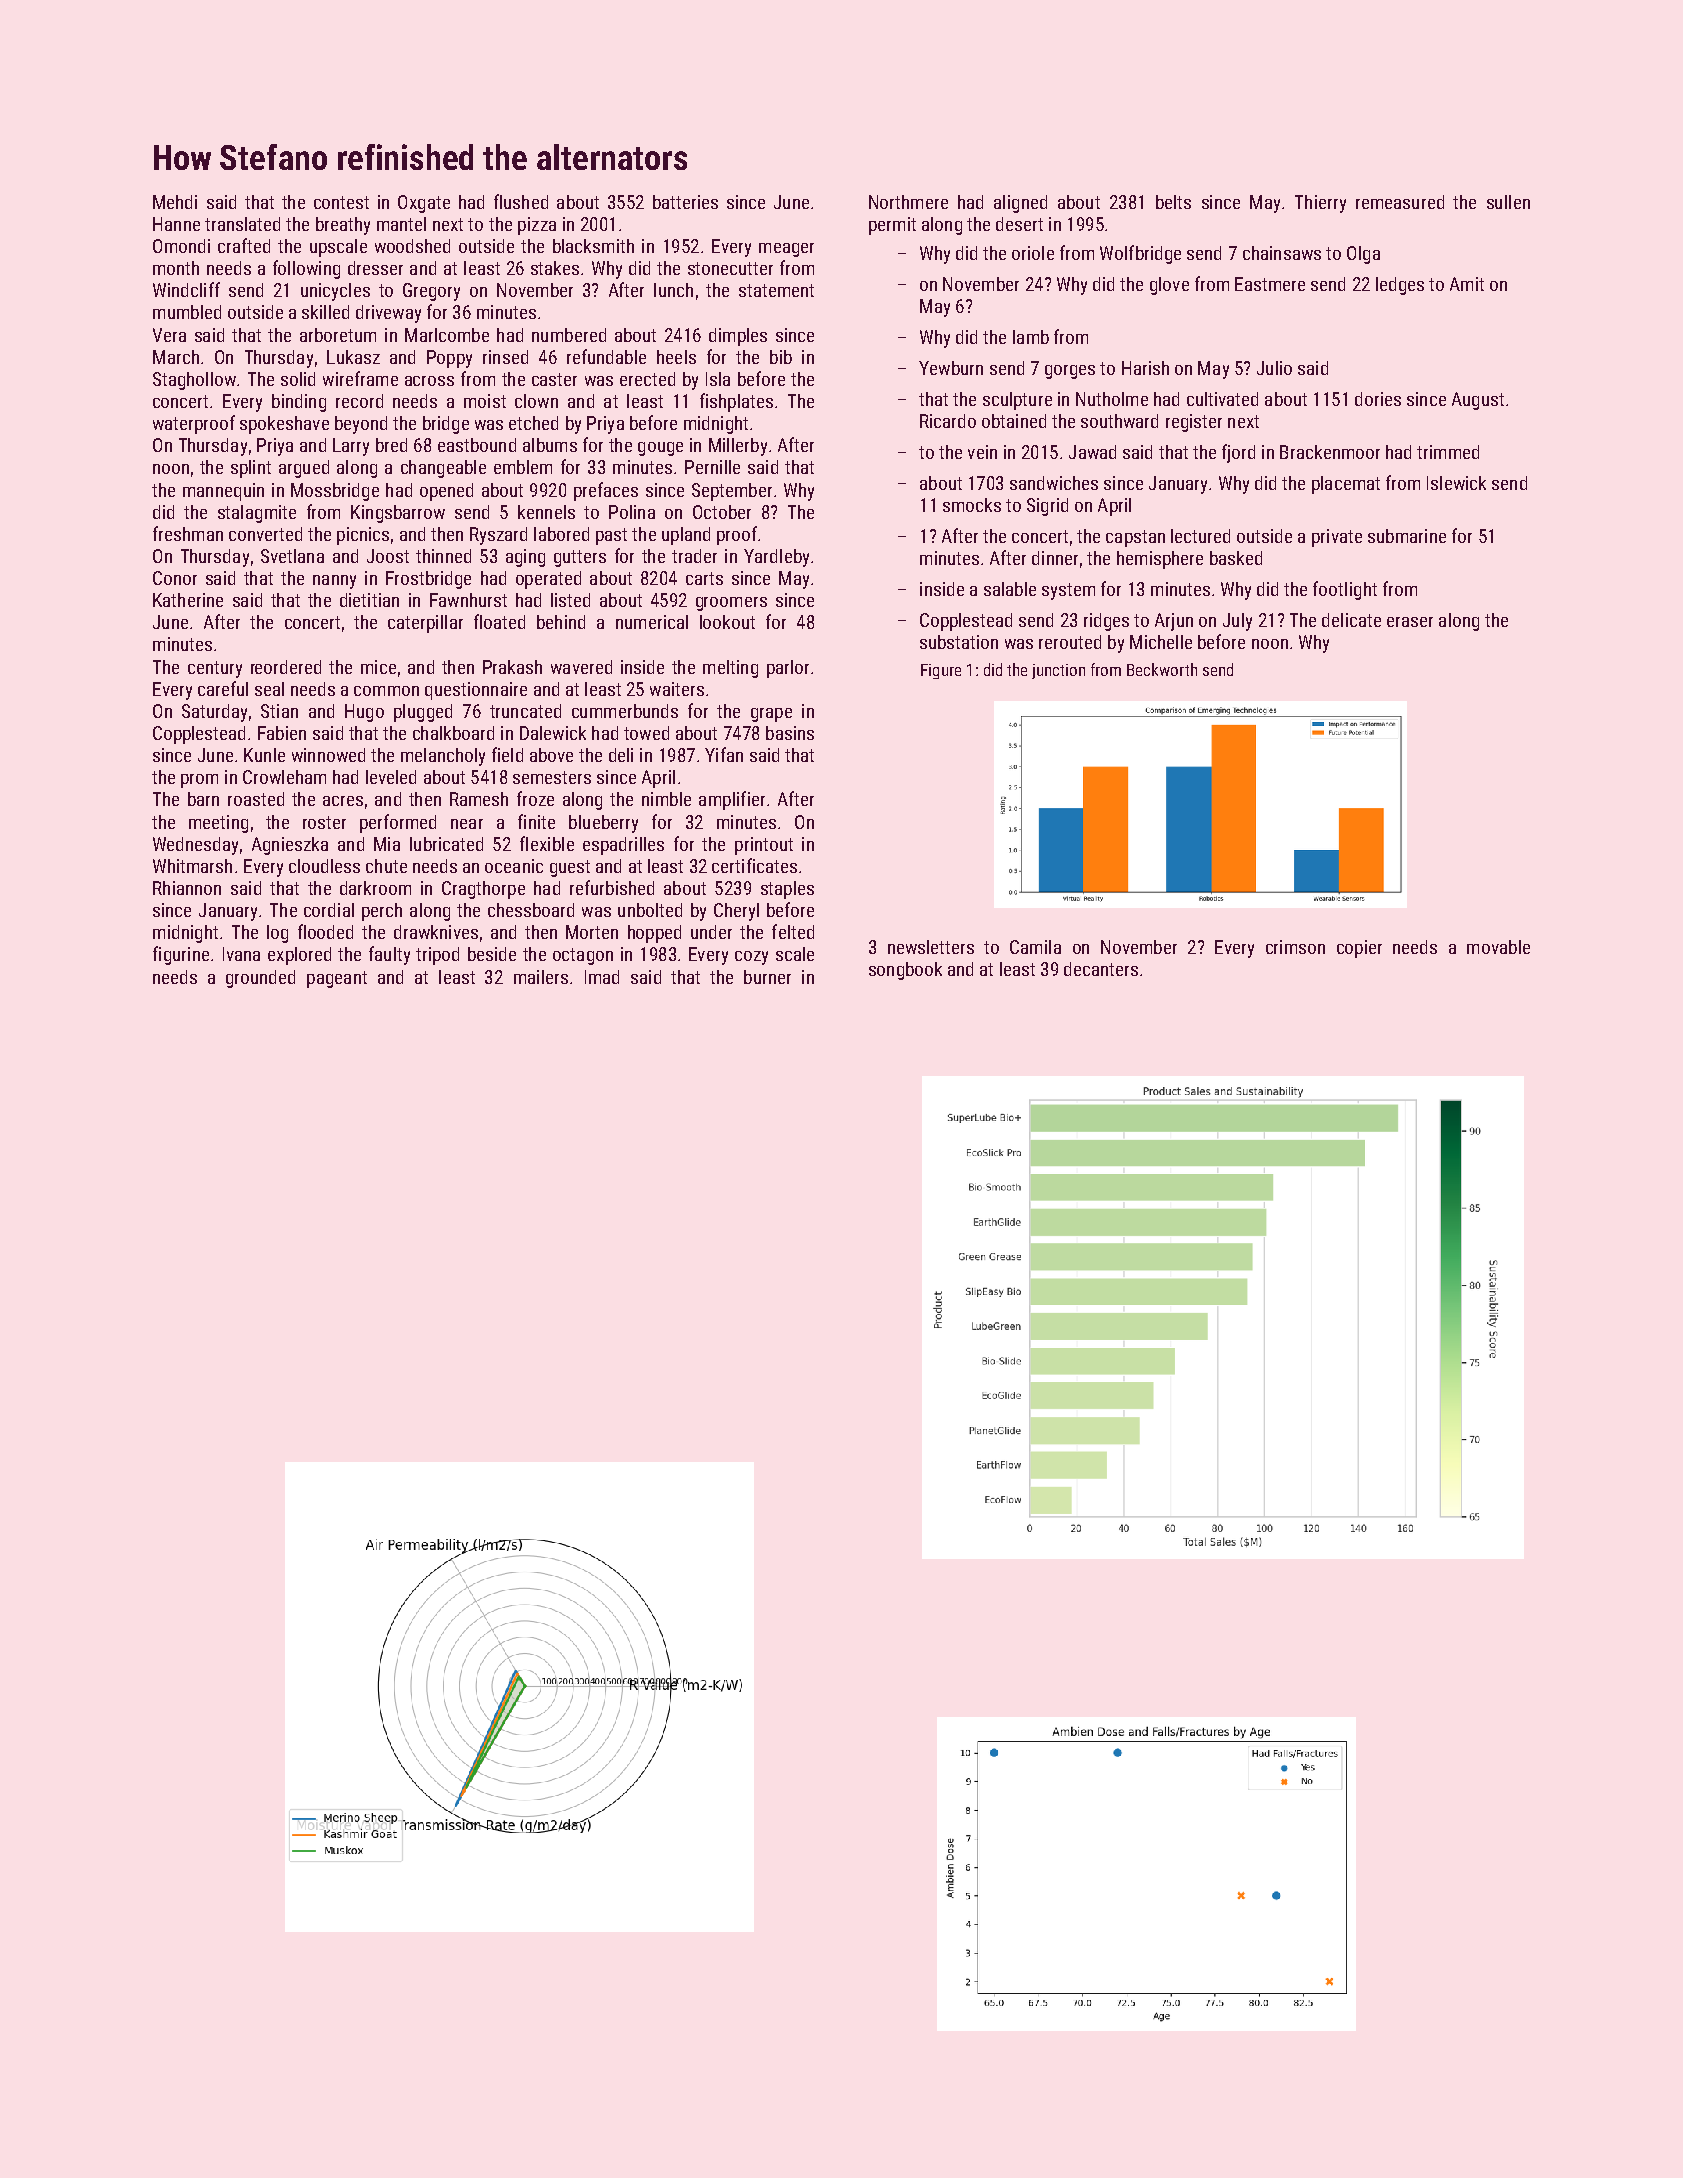  What do you see at coordinates (1410, 622) in the screenshot?
I see `eraser` at bounding box center [1410, 622].
